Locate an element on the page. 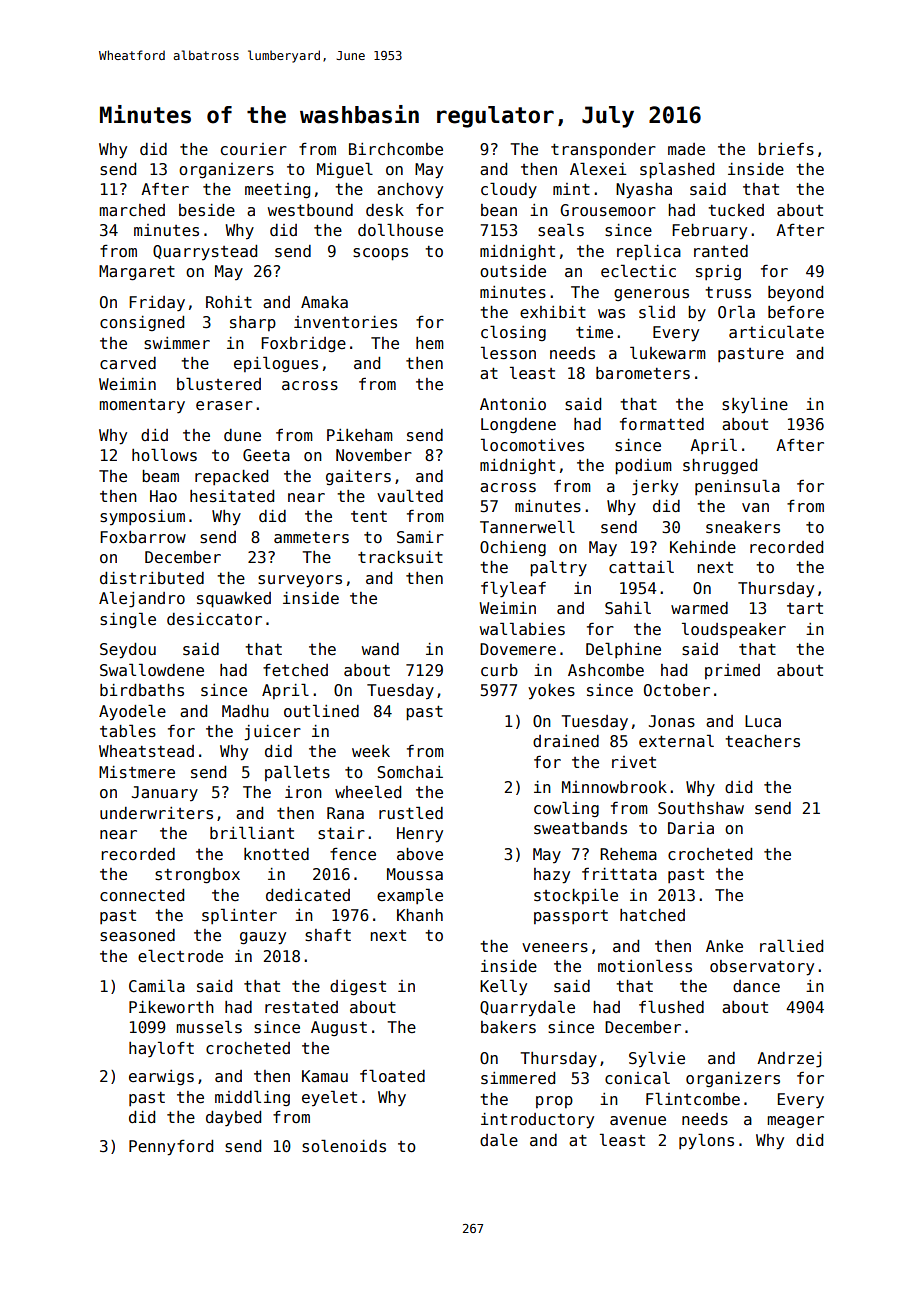  iron is located at coordinates (303, 792).
